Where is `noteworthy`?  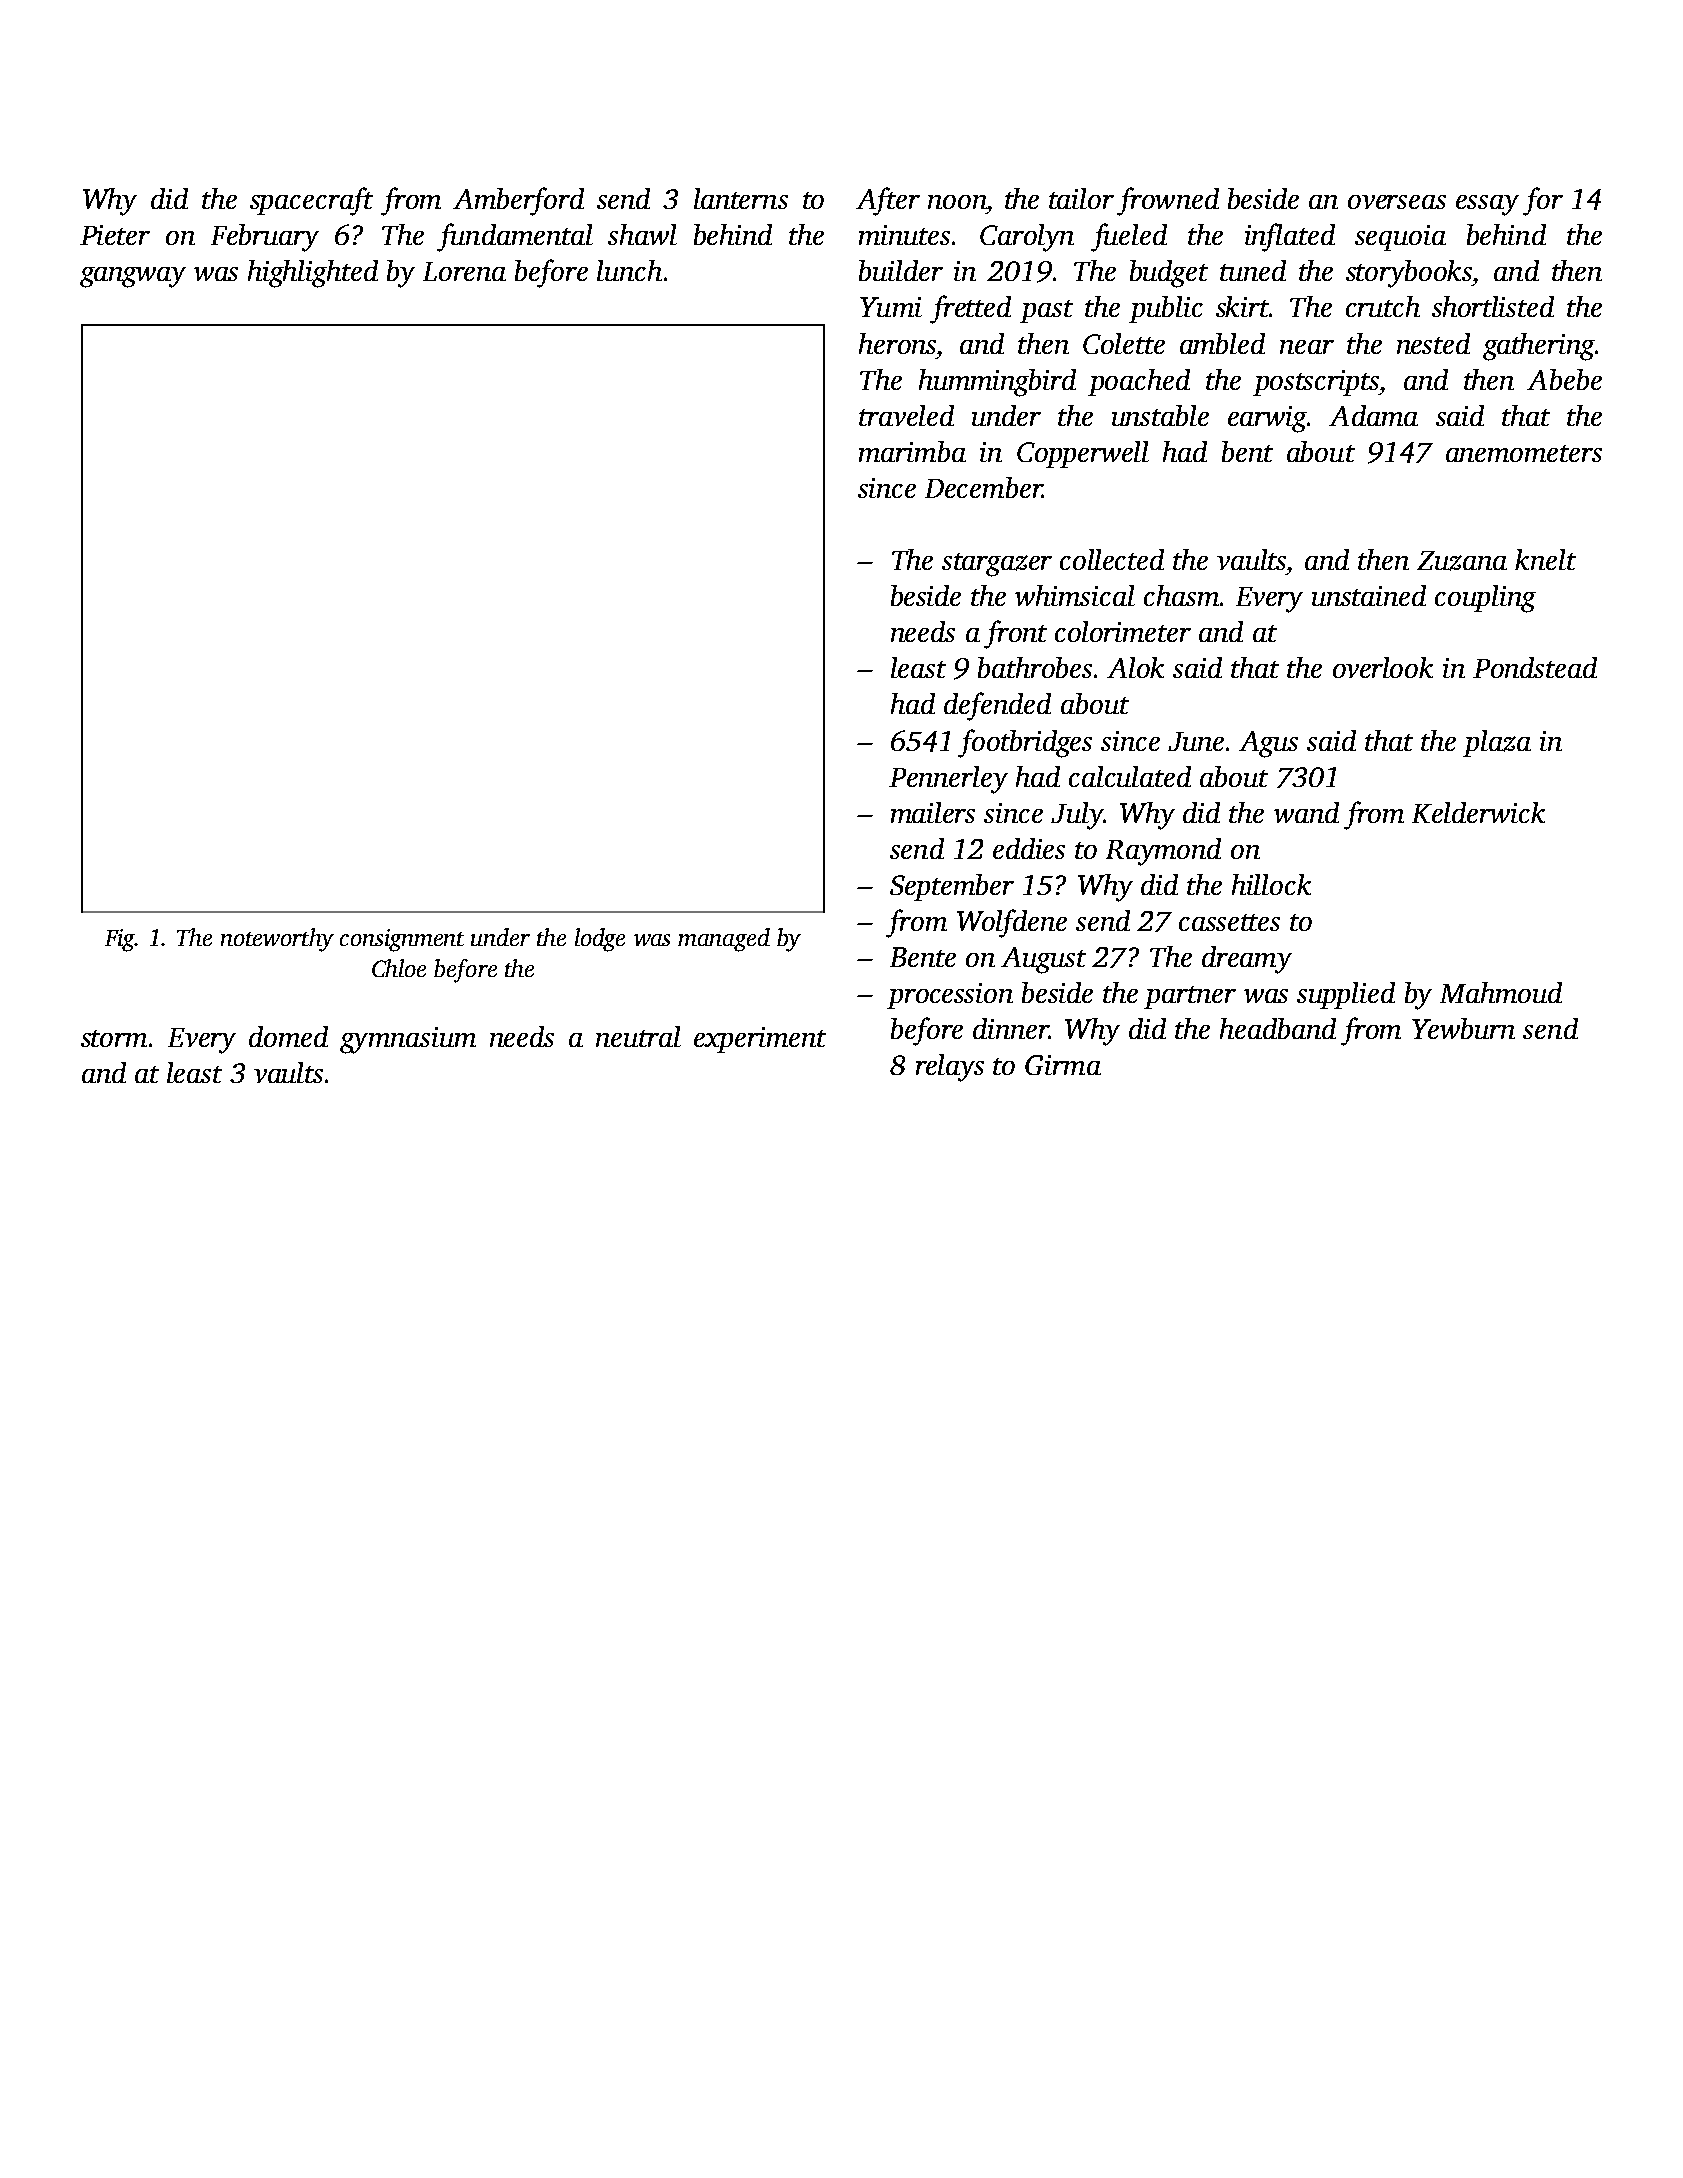 noteworthy is located at coordinates (277, 940).
